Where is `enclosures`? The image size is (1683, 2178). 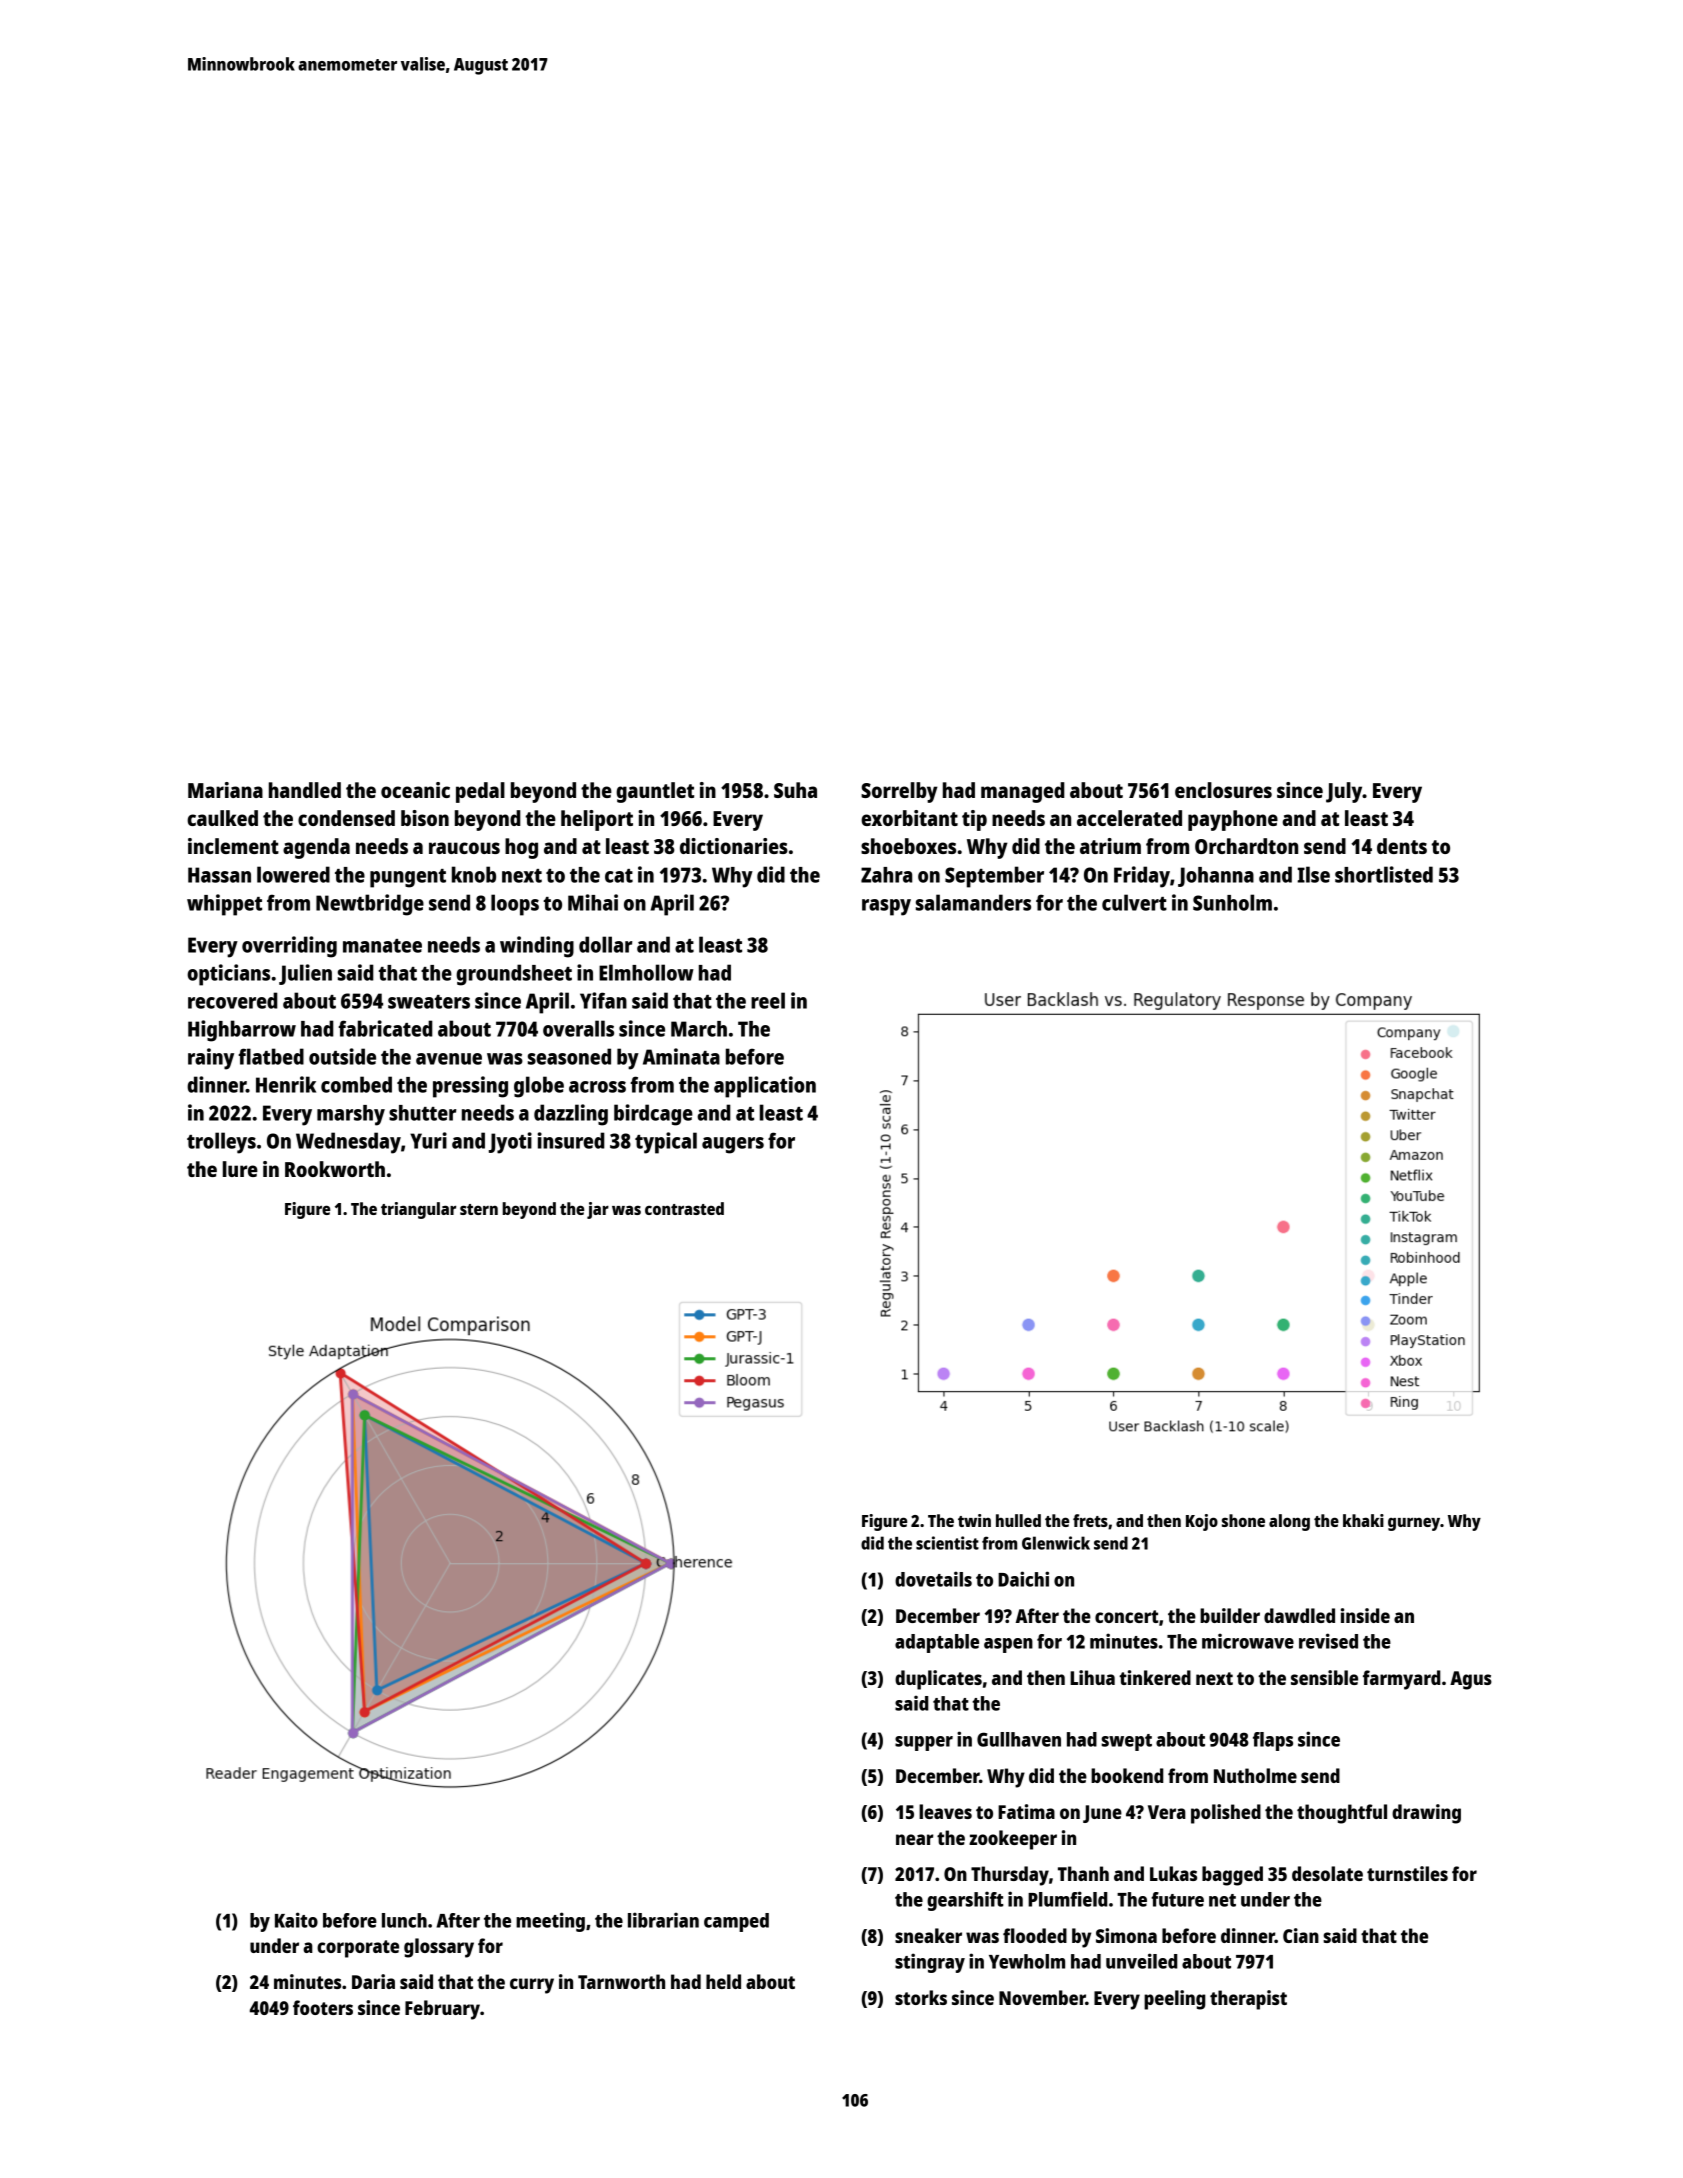
enclosures is located at coordinates (1223, 790).
